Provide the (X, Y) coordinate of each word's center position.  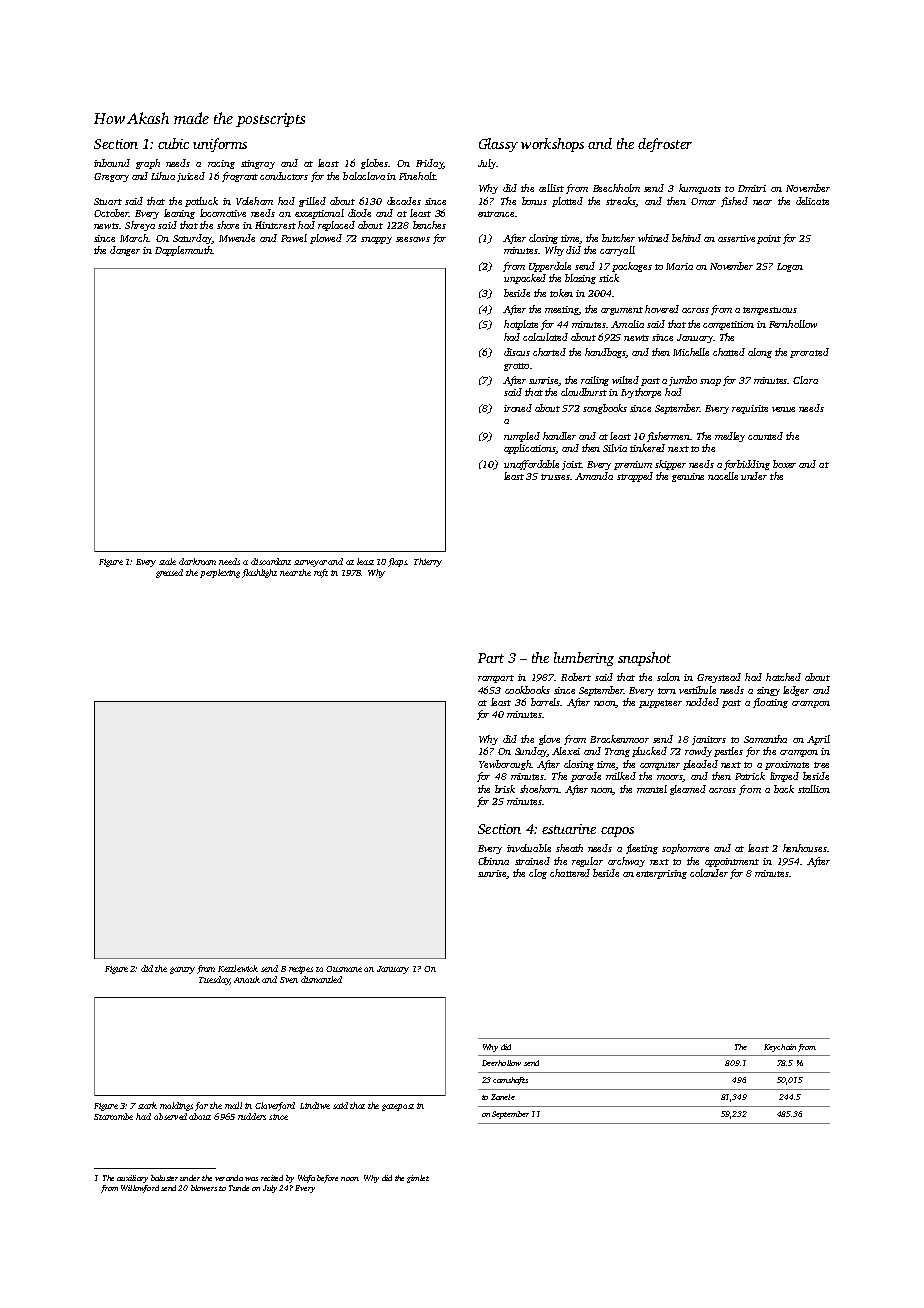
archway (626, 862)
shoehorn (539, 789)
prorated (809, 353)
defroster (665, 145)
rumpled (522, 437)
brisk (505, 789)
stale (167, 561)
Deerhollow (501, 1063)
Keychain (780, 1048)
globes (374, 164)
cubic (173, 143)
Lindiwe (315, 1105)
